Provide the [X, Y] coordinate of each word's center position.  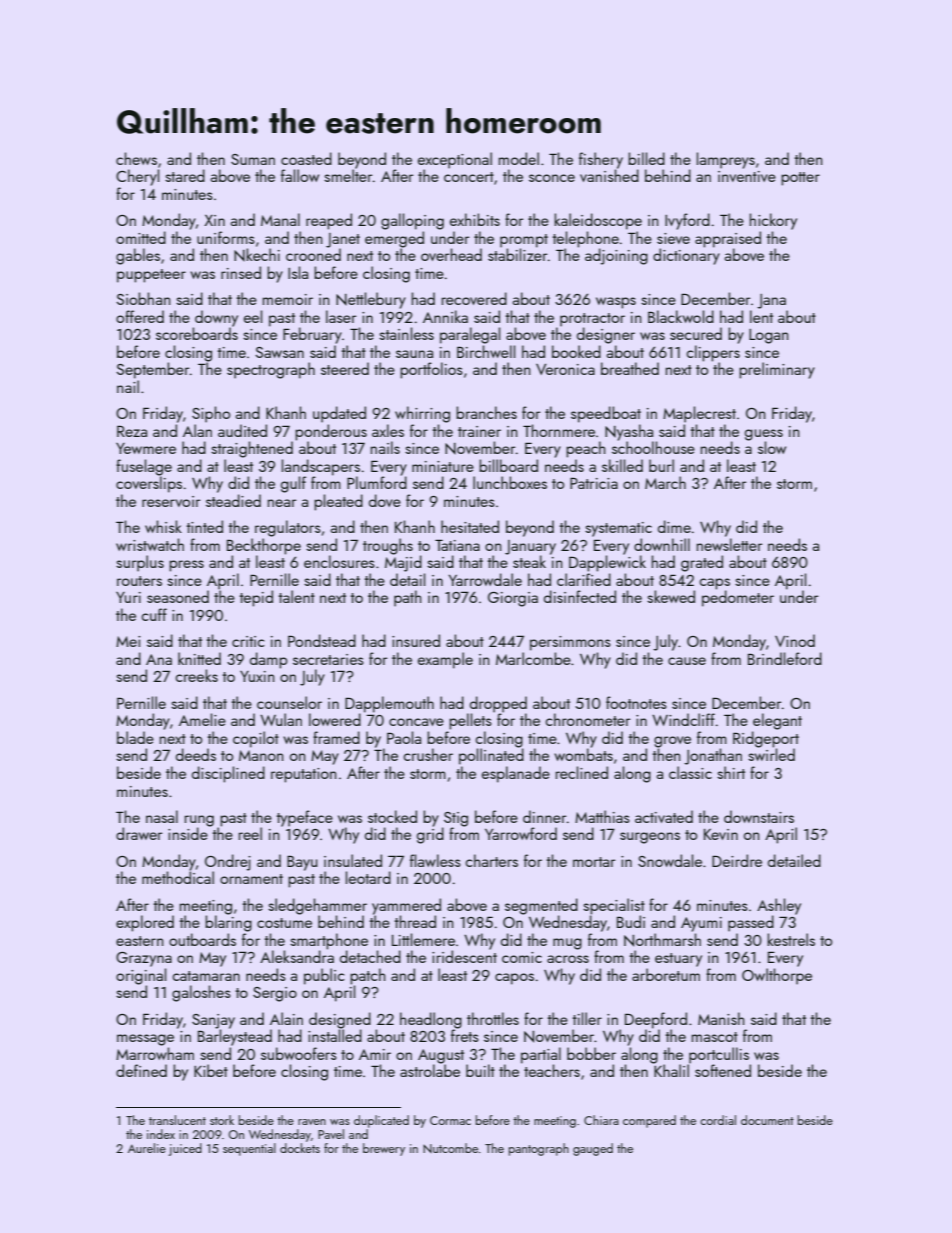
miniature [443, 466]
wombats [583, 754]
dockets [300, 1148]
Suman [253, 159]
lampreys [726, 160]
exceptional [455, 160]
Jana [771, 301]
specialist [614, 906]
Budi [631, 921]
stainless [406, 333]
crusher [428, 754]
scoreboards [197, 333]
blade [135, 737]
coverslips [149, 484]
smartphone [329, 941]
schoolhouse [653, 447]
